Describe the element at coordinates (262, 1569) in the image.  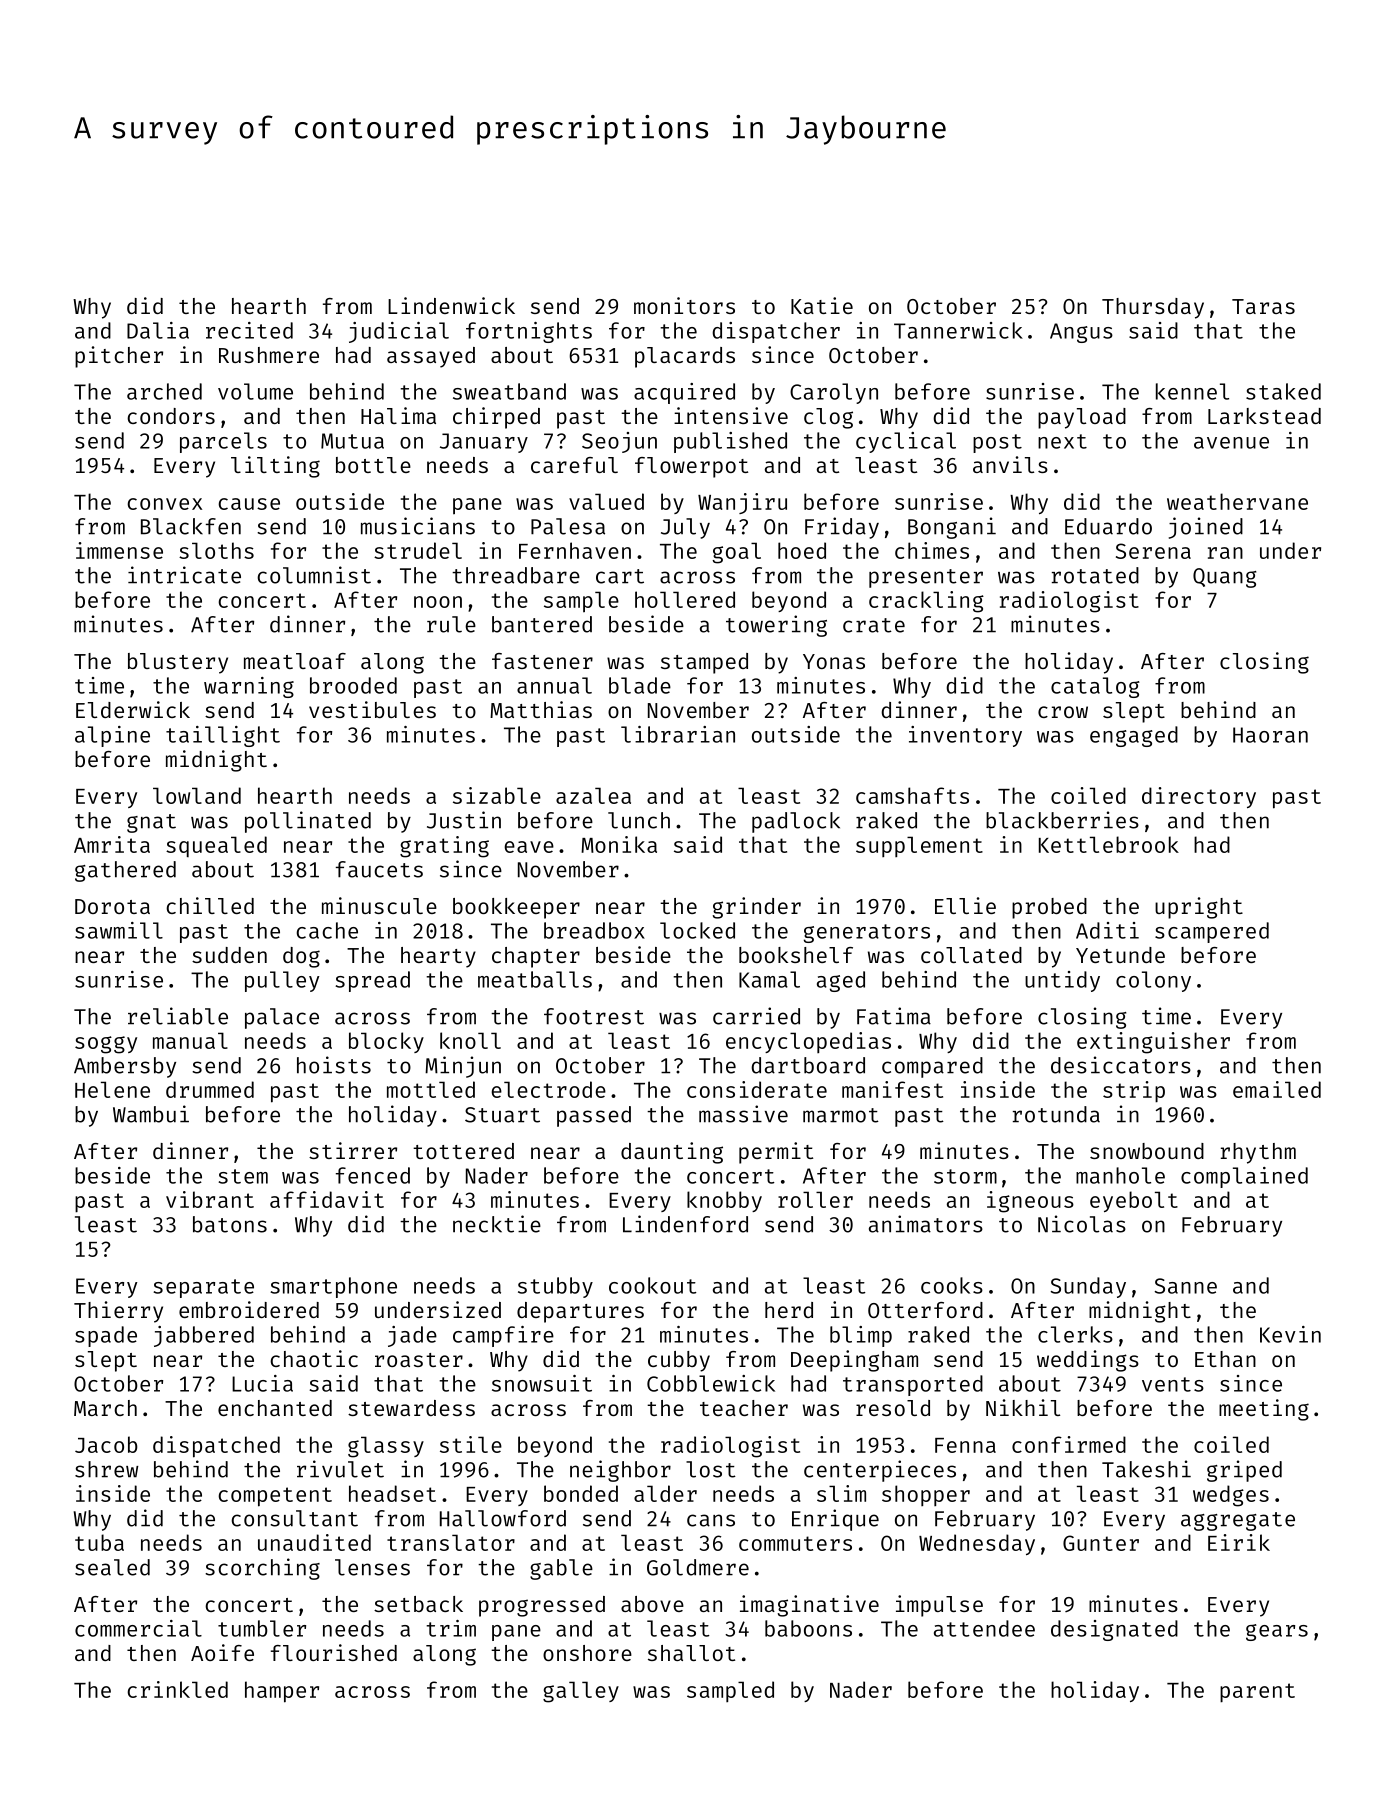
I see `scorching` at that location.
